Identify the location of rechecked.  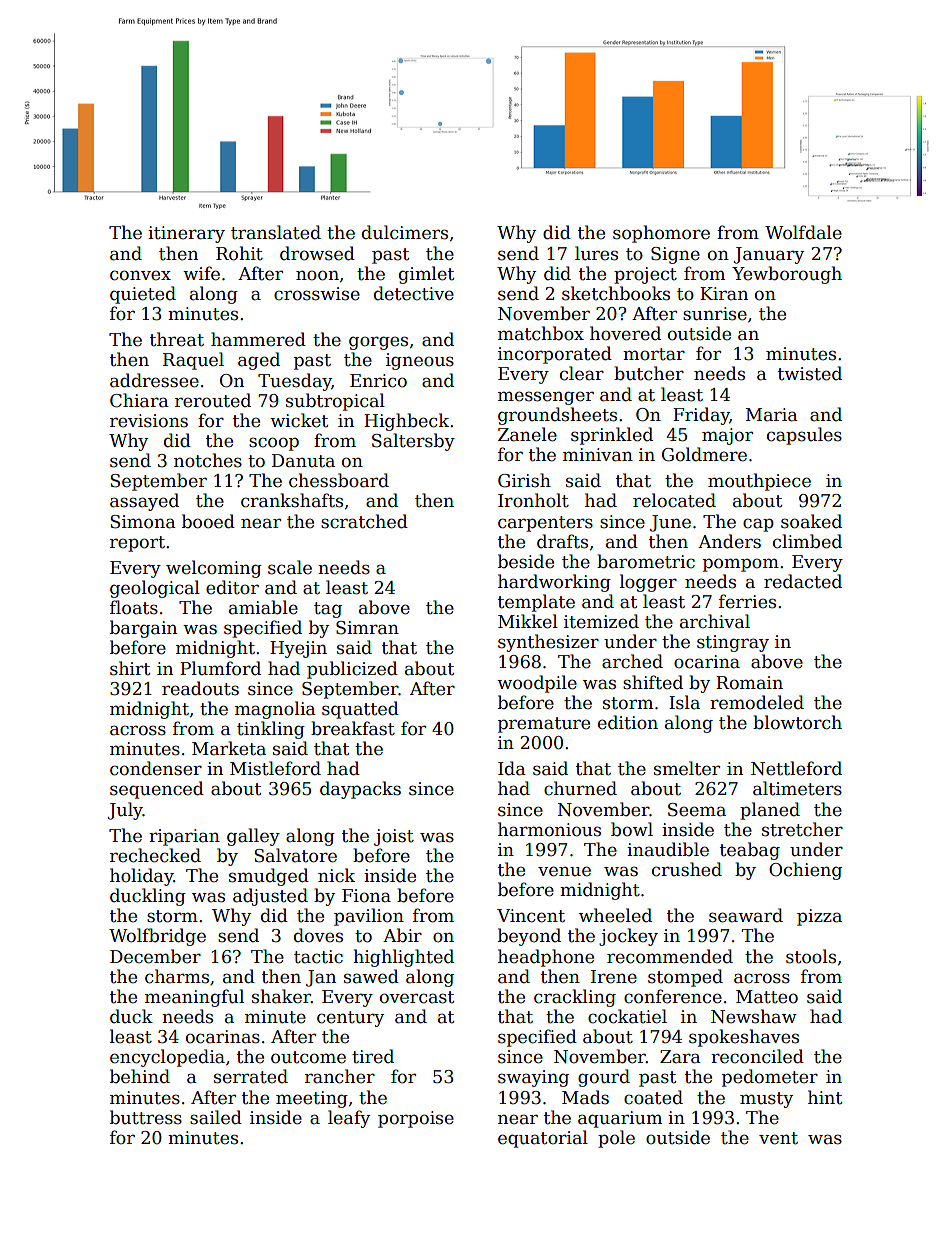
(155, 855).
